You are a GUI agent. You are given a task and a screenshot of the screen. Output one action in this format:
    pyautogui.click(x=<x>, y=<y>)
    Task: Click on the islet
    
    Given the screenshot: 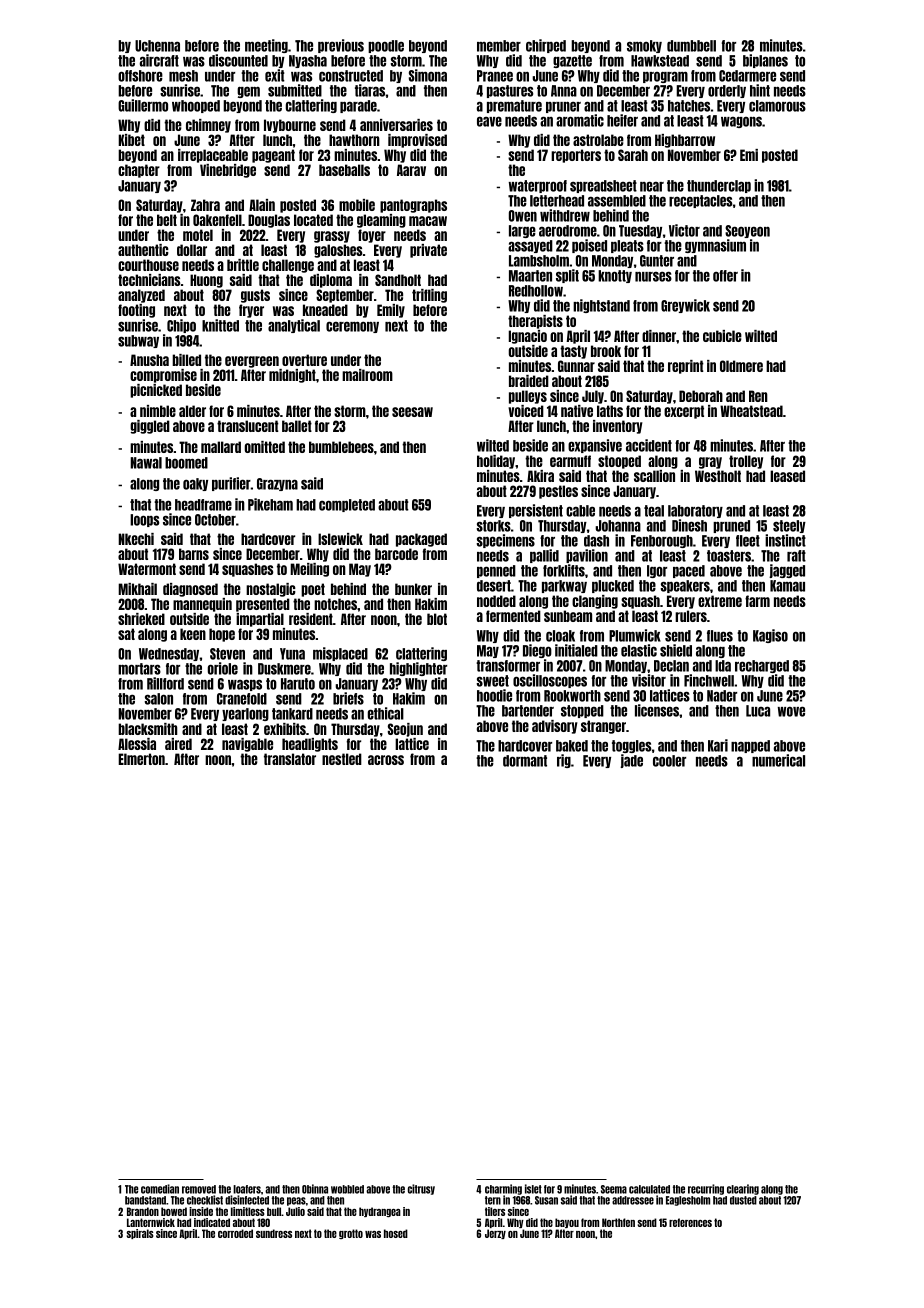 What is the action you would take?
    pyautogui.click(x=533, y=1189)
